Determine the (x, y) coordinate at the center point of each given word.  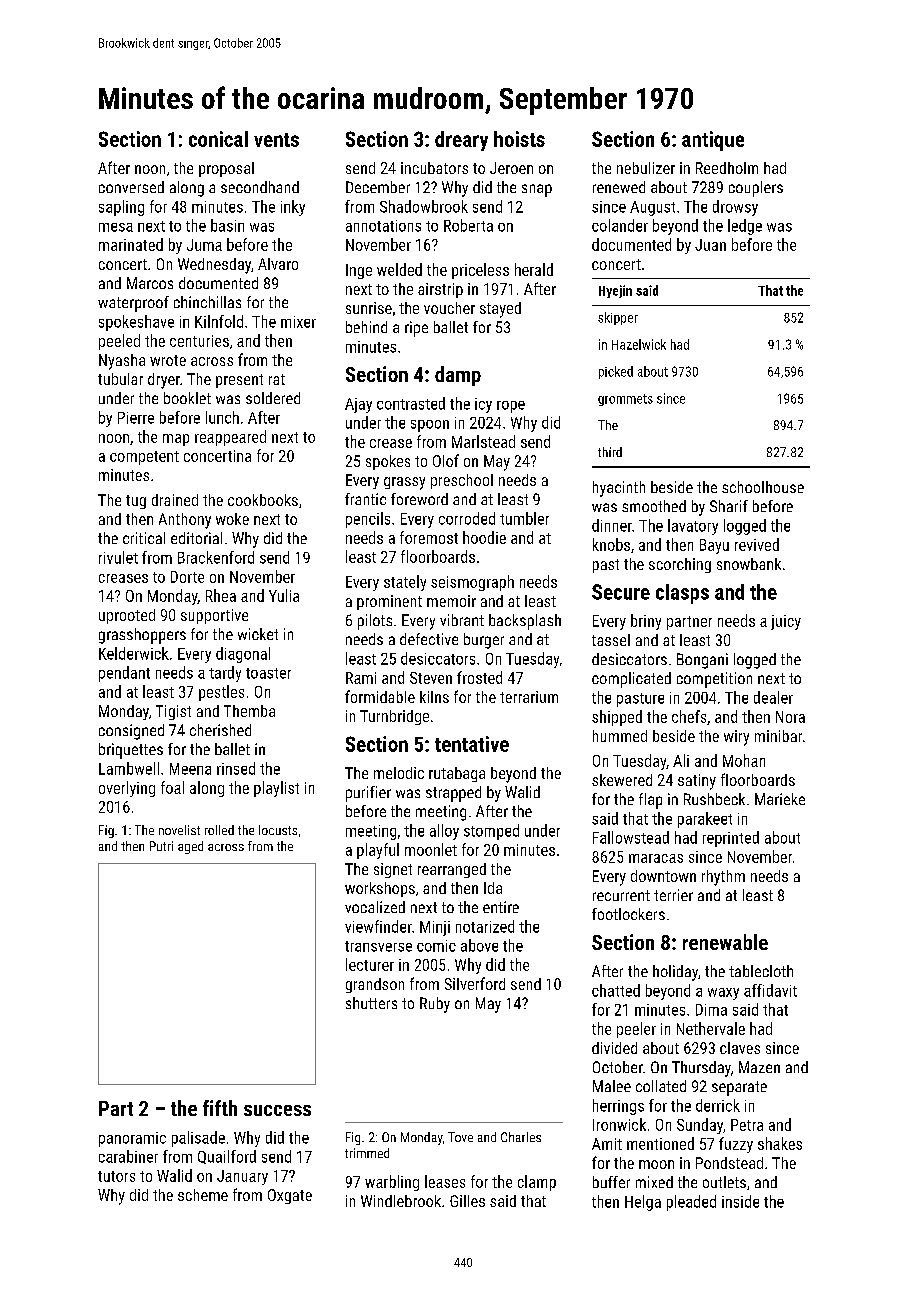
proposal (226, 169)
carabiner (128, 1156)
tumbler (524, 518)
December (378, 187)
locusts (278, 830)
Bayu (714, 546)
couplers (756, 189)
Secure (621, 592)
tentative (472, 744)
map (176, 440)
